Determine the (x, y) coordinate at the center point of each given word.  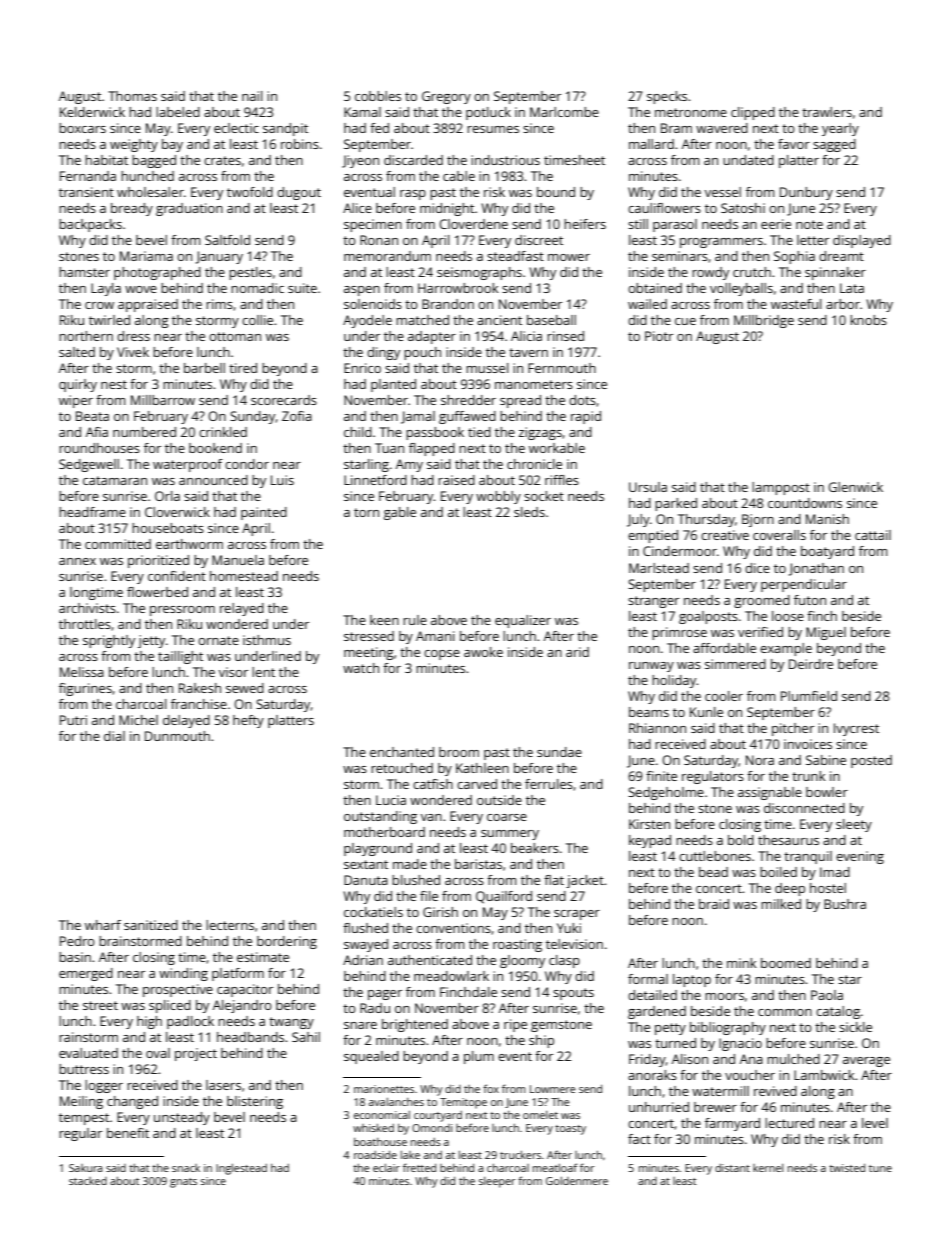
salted (77, 352)
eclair (386, 1168)
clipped (753, 113)
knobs (868, 320)
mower (569, 257)
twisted (847, 1168)
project (196, 1054)
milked (781, 904)
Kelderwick (92, 112)
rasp (413, 195)
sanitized (151, 925)
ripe (515, 1025)
